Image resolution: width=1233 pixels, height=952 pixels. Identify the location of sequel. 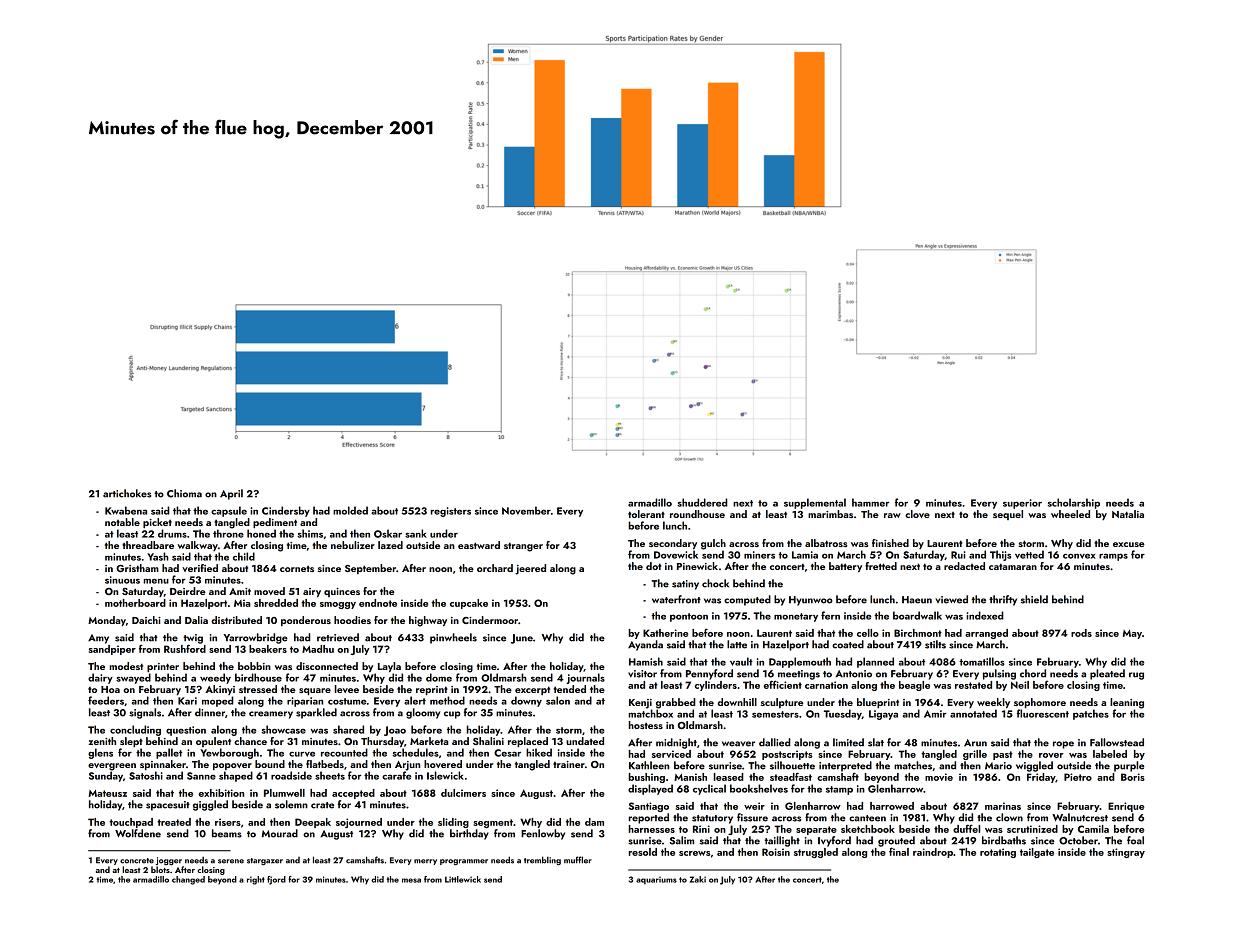
(1008, 515).
